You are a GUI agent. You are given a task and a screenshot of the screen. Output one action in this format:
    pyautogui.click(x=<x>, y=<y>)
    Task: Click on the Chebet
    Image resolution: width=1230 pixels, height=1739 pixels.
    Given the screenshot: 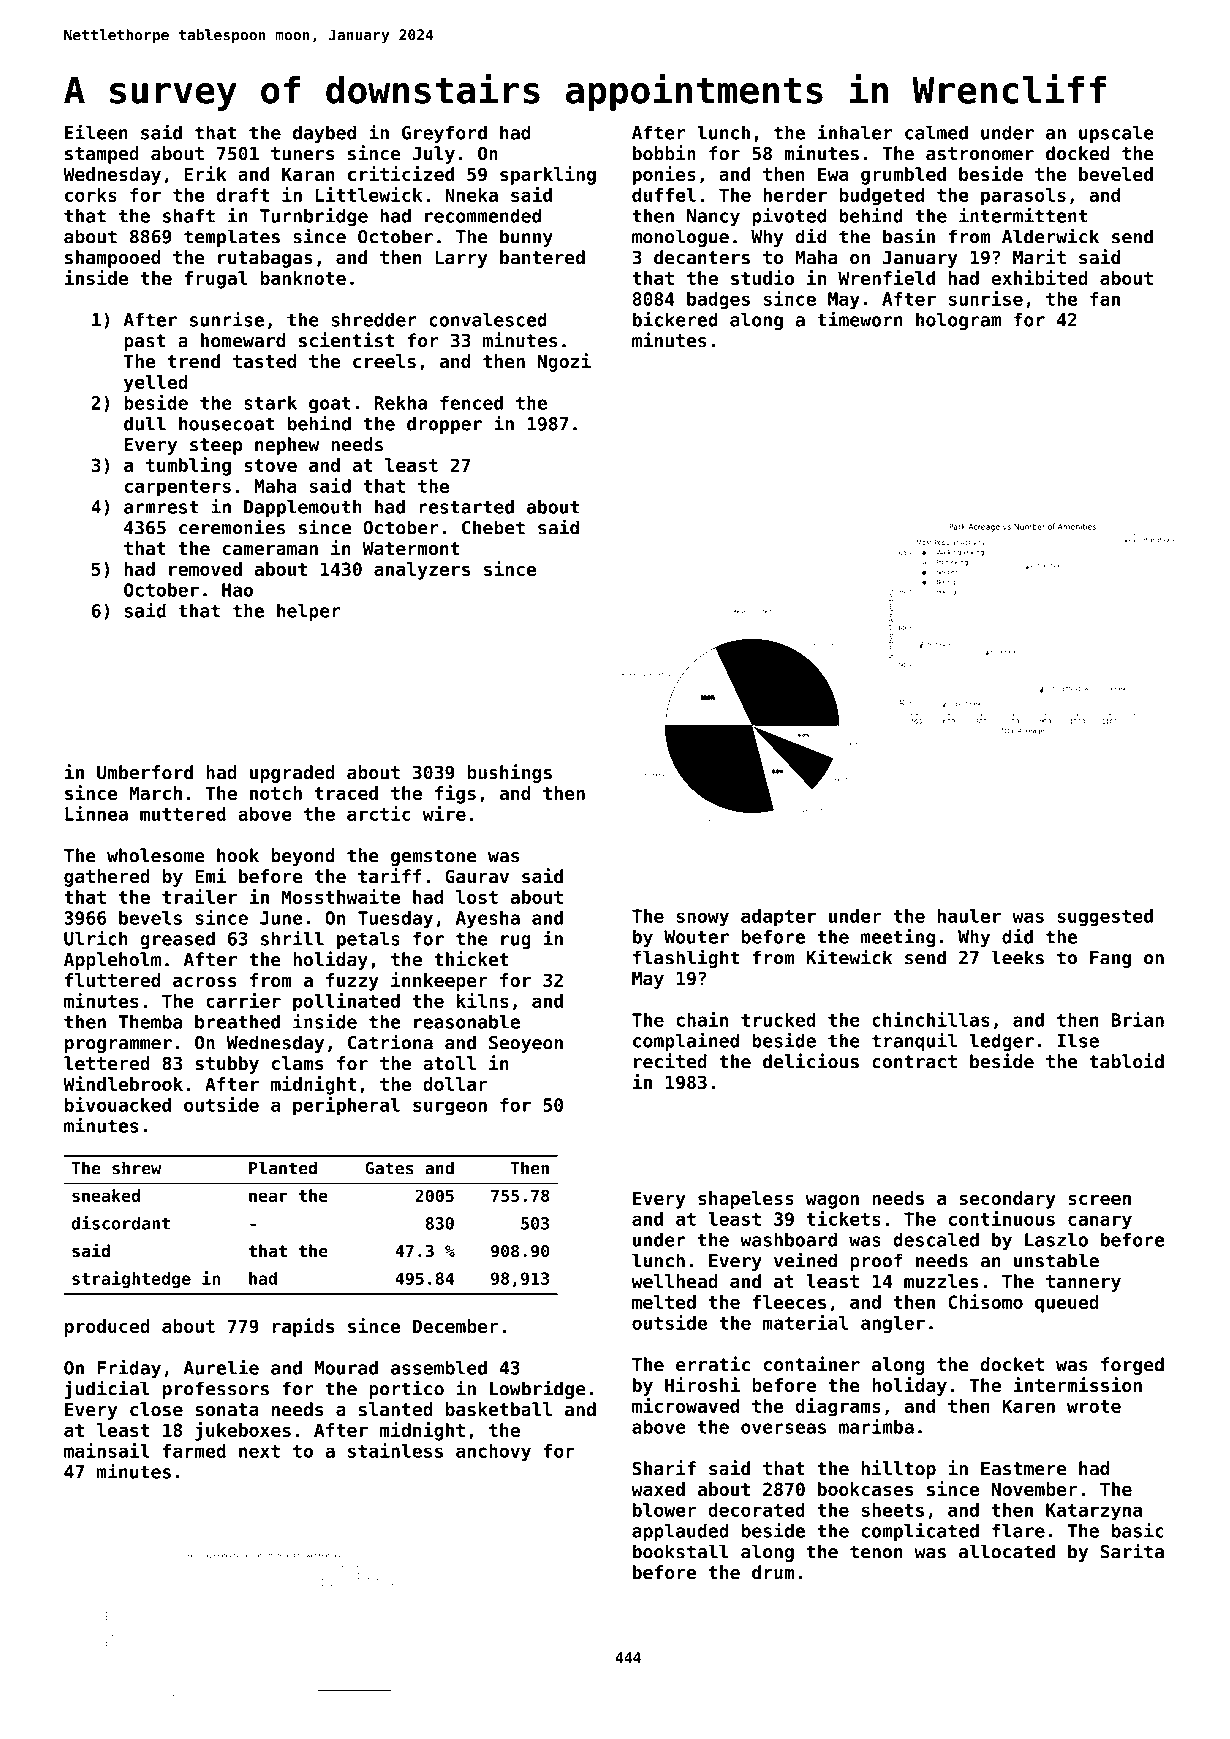 What is the action you would take?
    pyautogui.click(x=493, y=527)
